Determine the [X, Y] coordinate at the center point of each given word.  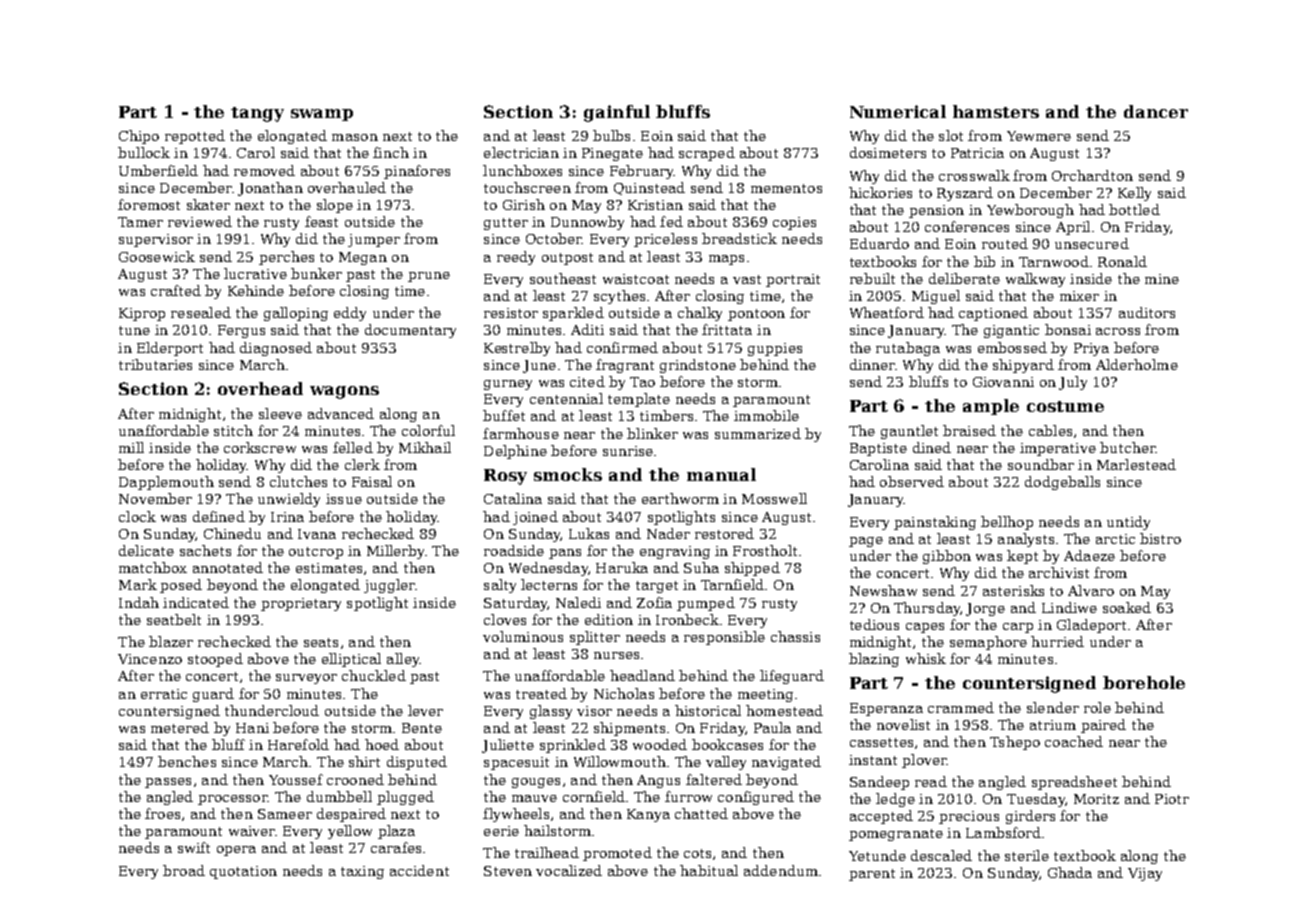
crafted [176, 290]
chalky [700, 314]
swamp [322, 115]
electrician [521, 152]
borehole [1144, 682]
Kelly [1134, 194]
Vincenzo [150, 659]
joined [535, 518]
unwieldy [289, 500]
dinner [872, 364]
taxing [362, 872]
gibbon [947, 557]
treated [541, 693]
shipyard [1023, 366]
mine [1162, 279]
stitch [233, 430]
